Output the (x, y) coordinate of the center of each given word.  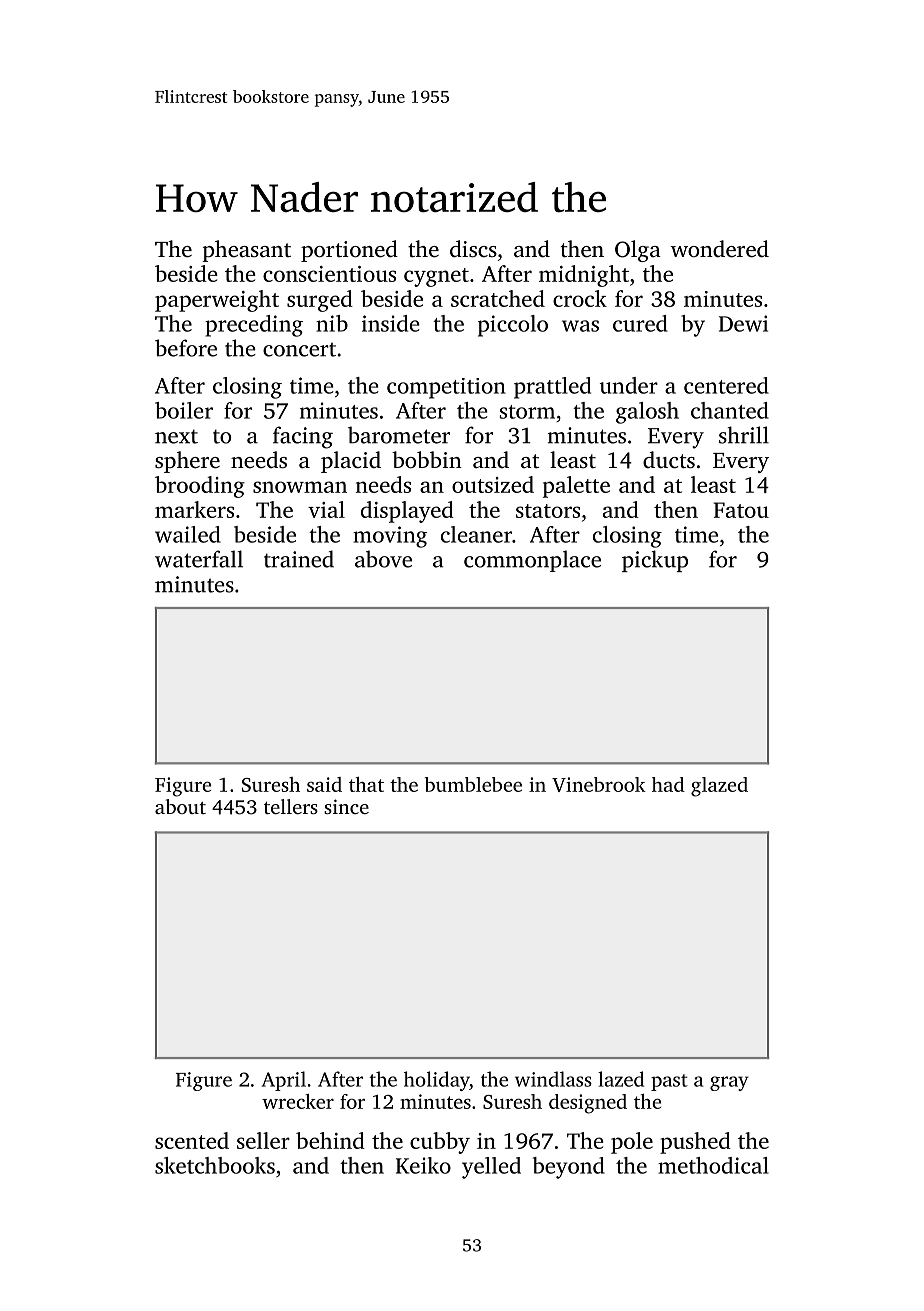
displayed (407, 512)
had (668, 784)
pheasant (246, 251)
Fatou (741, 510)
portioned (349, 251)
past (669, 1082)
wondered (720, 249)
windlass (553, 1079)
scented (192, 1140)
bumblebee (473, 784)
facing (303, 437)
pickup (655, 561)
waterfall (199, 559)
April (284, 1081)
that (366, 784)
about (180, 806)
